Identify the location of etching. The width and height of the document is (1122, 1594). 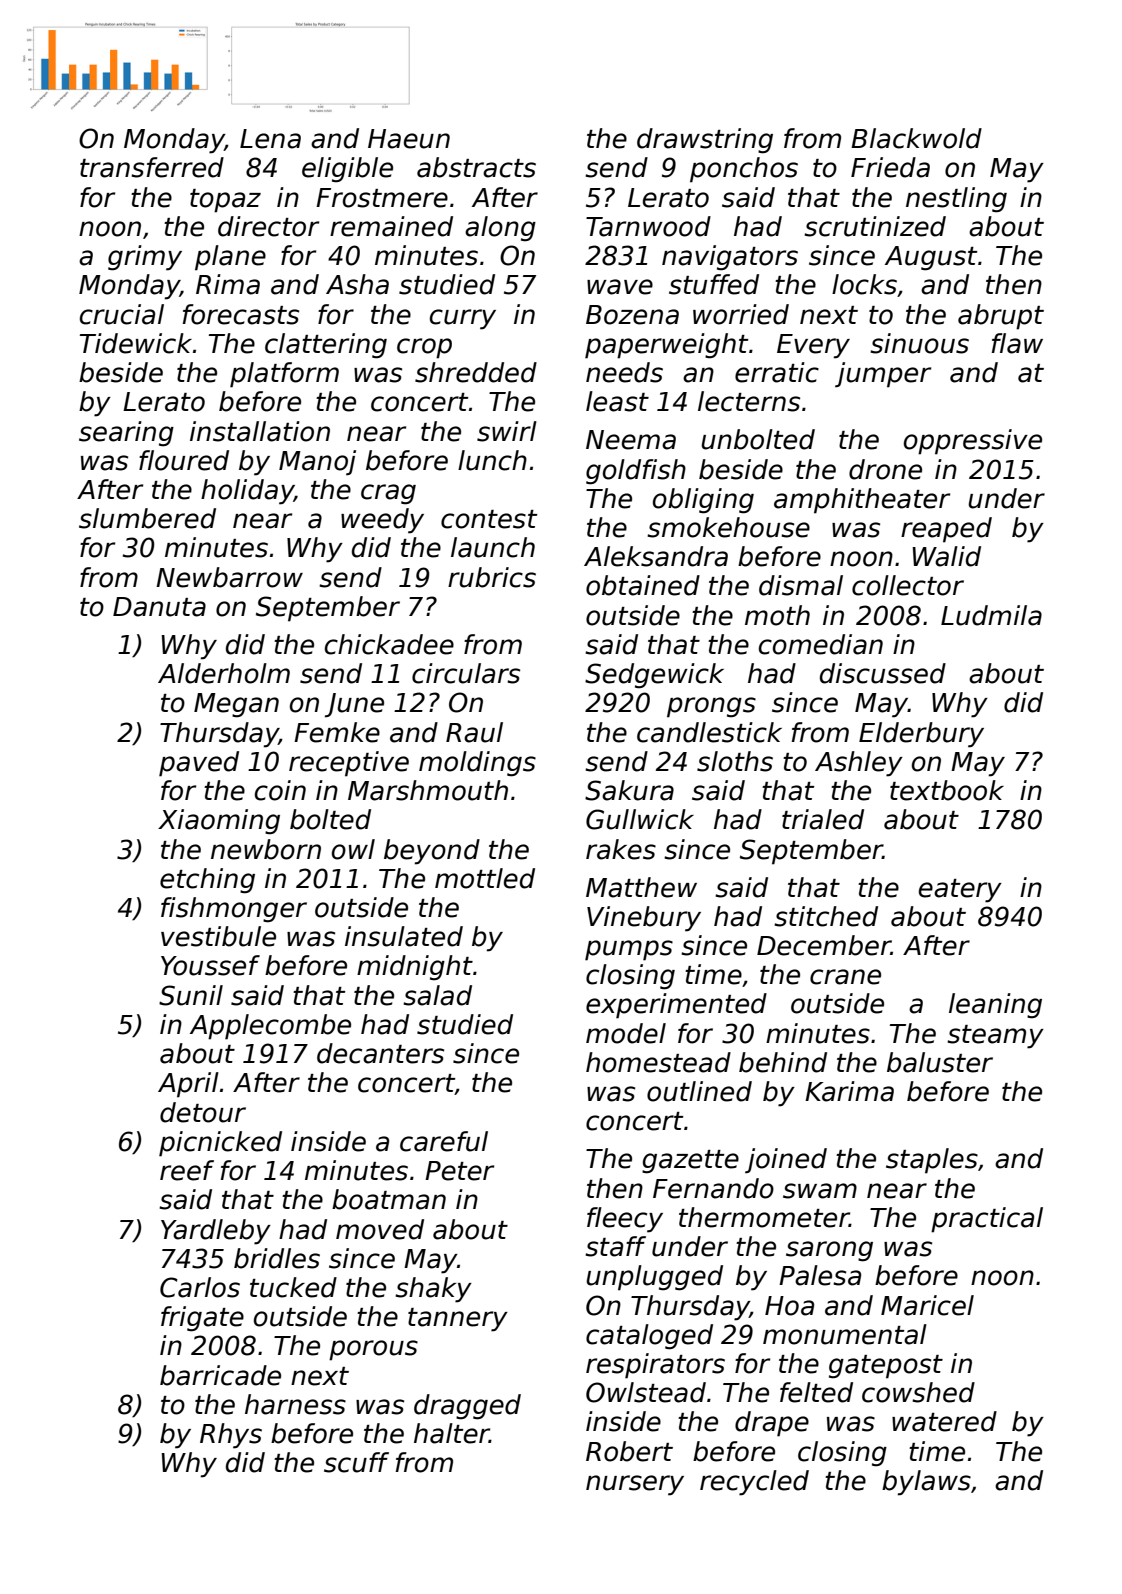
(207, 881).
